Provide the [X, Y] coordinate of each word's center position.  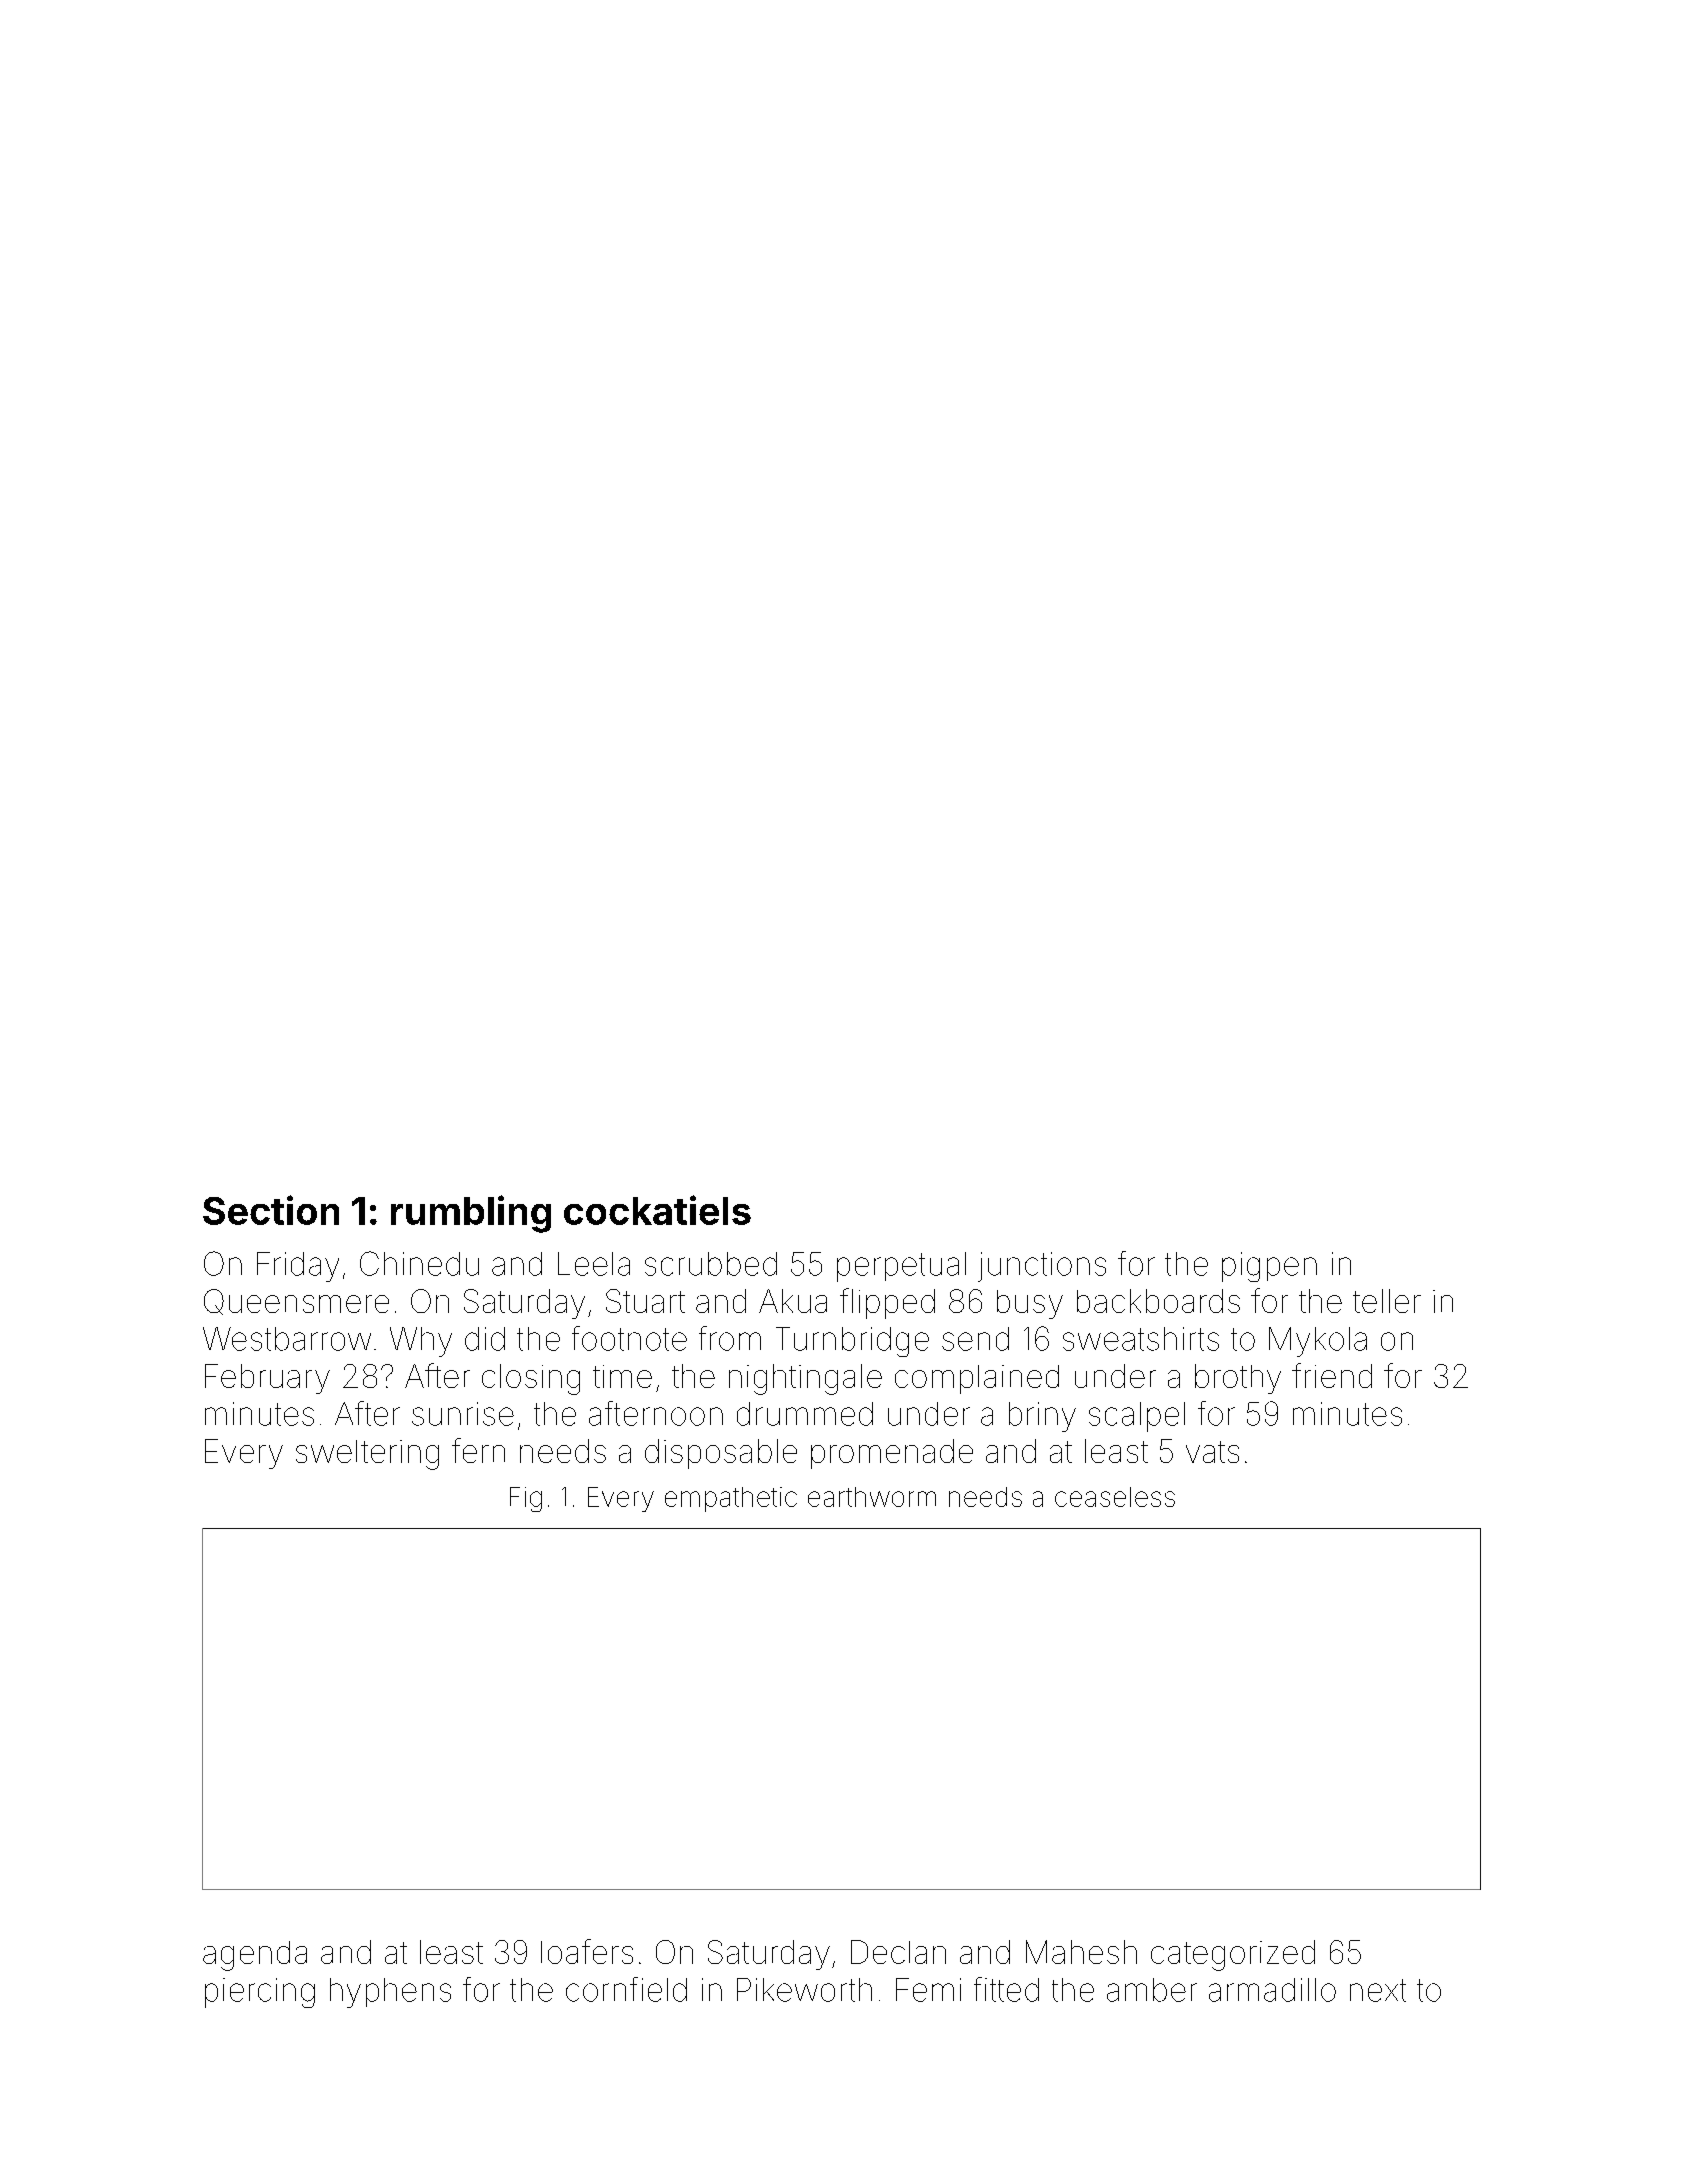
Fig [526, 1499]
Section [271, 1210]
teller [1387, 1301]
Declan [898, 1952]
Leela [594, 1264]
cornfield [626, 1989]
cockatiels [657, 1210]
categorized [1233, 1955]
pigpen [1269, 1267]
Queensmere [296, 1302]
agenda [255, 1956]
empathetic [731, 1499]
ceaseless [1115, 1497]
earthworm [872, 1497]
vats [1212, 1452]
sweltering [367, 1455]
